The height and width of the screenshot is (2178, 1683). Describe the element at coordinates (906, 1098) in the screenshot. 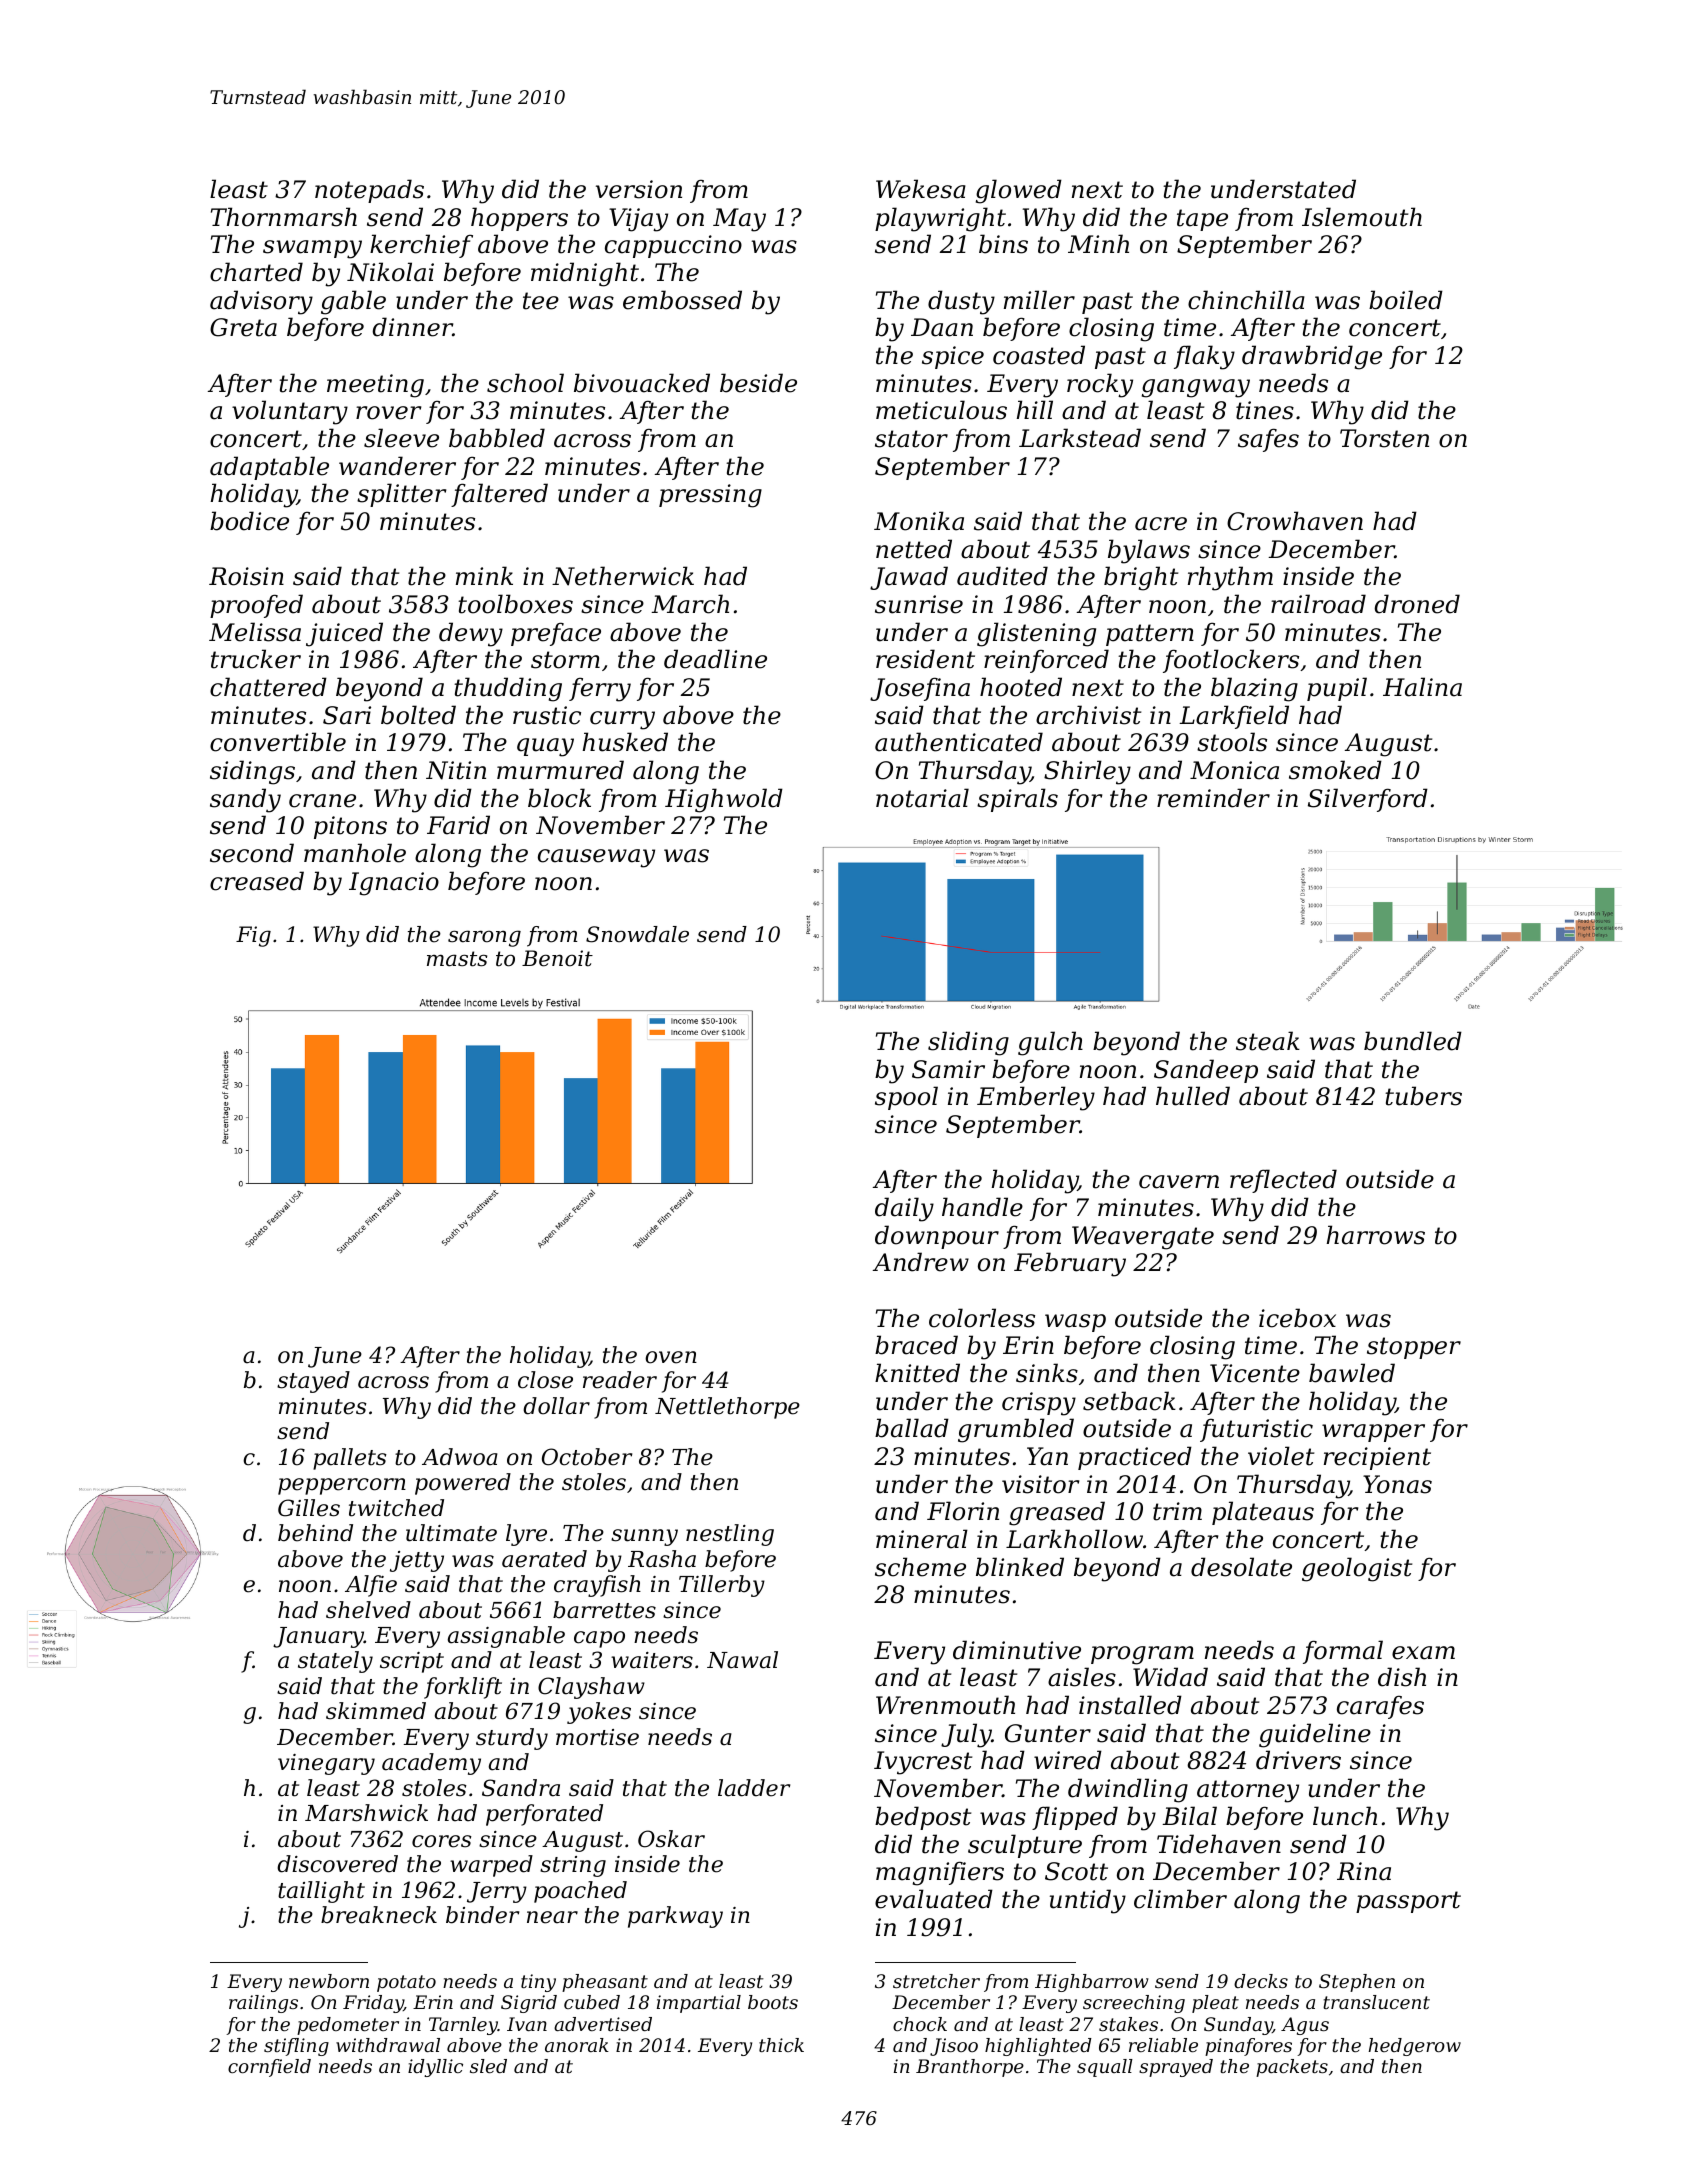

I see `spool` at that location.
